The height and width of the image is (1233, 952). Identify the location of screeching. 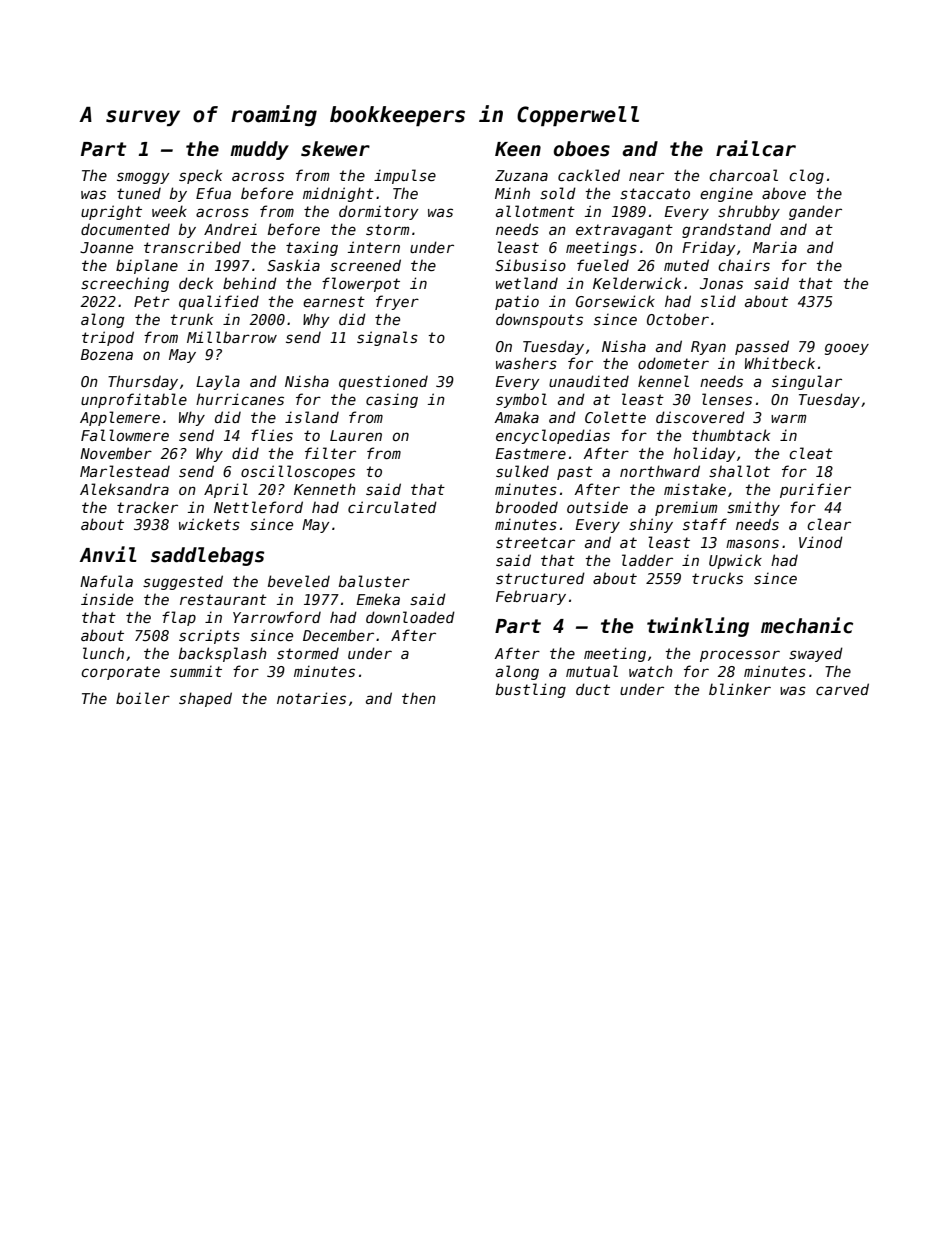
(125, 284).
